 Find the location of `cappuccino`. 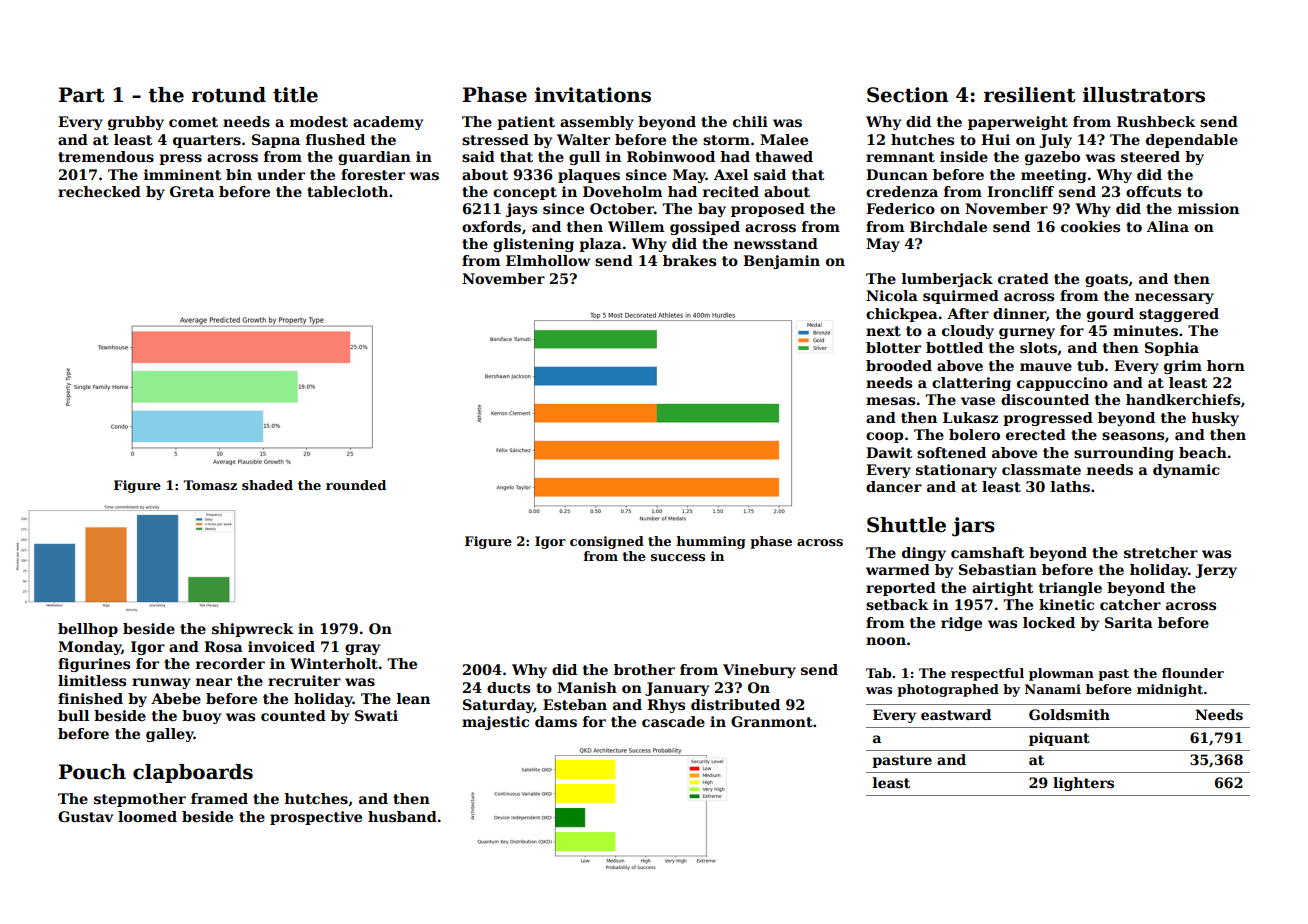

cappuccino is located at coordinates (1062, 384).
